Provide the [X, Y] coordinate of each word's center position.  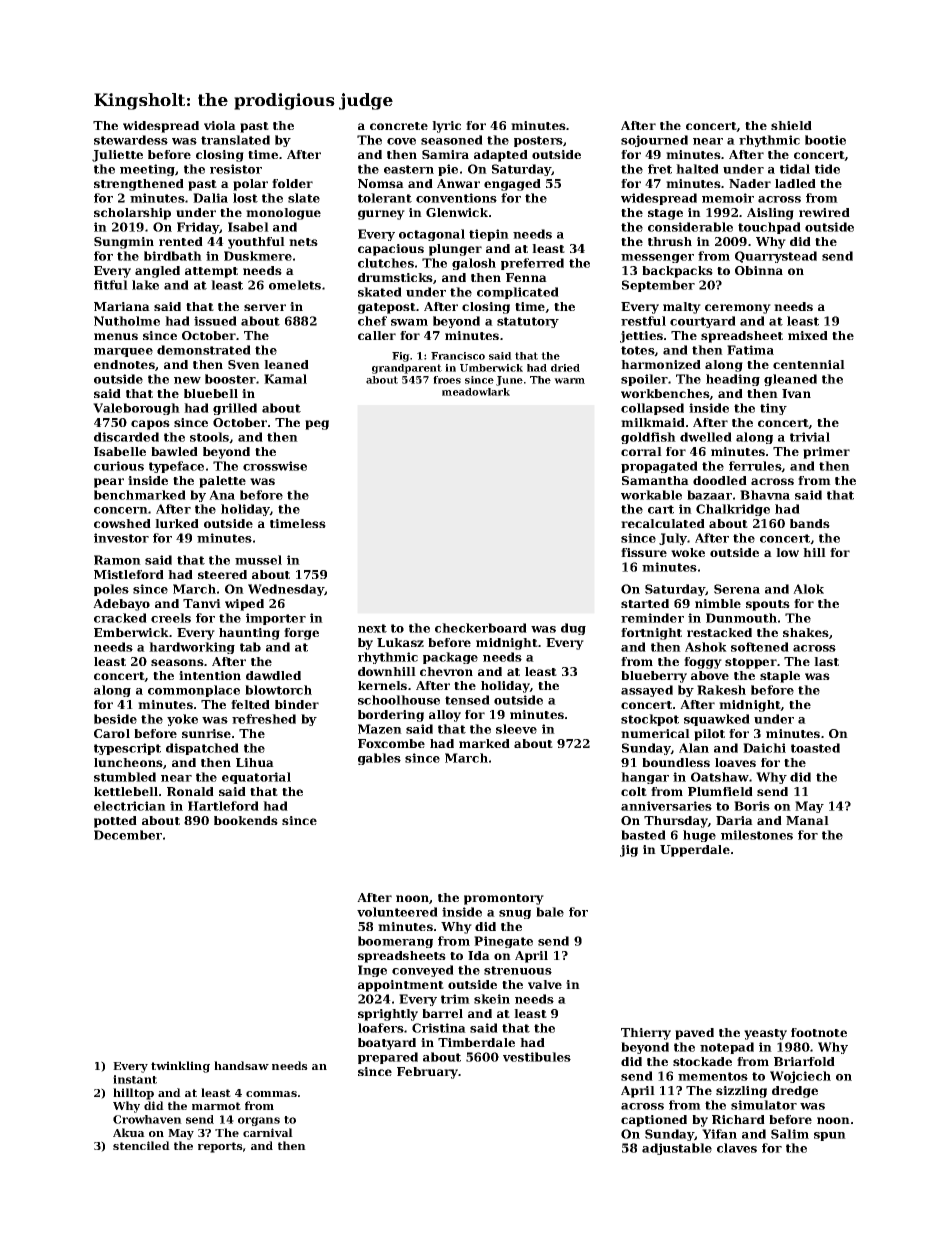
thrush [670, 241]
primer [826, 453]
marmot [216, 1106]
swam [409, 322]
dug [573, 629]
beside [115, 719]
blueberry [654, 677]
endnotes [124, 364]
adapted [501, 156]
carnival [268, 1132]
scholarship [132, 214]
